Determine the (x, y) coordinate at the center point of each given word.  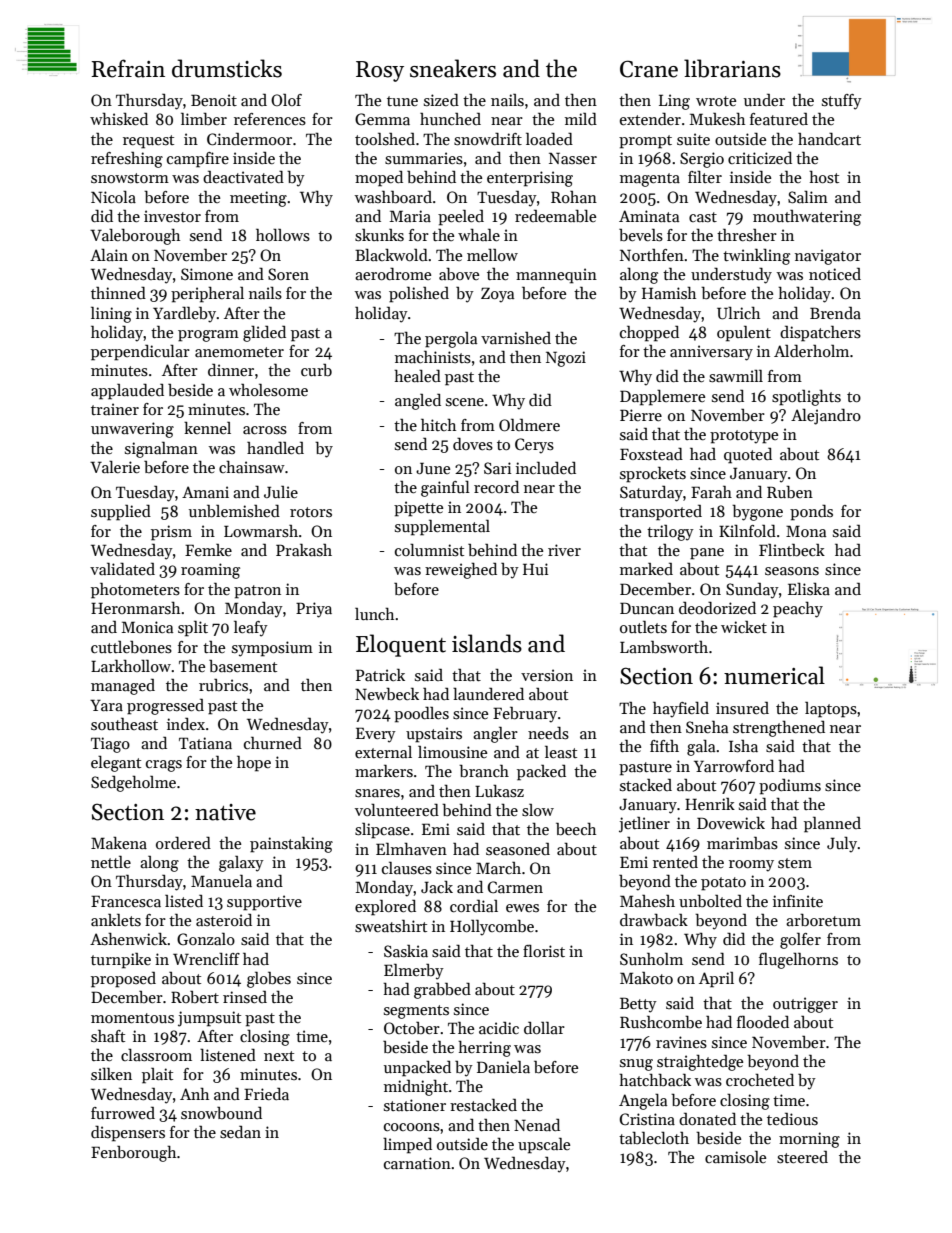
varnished (516, 338)
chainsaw (252, 467)
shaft (108, 1036)
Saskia (406, 951)
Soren (288, 274)
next (279, 1056)
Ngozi (566, 359)
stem (795, 863)
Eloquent (401, 645)
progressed (165, 707)
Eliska (809, 589)
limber (204, 119)
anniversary (711, 353)
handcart (829, 138)
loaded (549, 139)
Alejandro (826, 417)
